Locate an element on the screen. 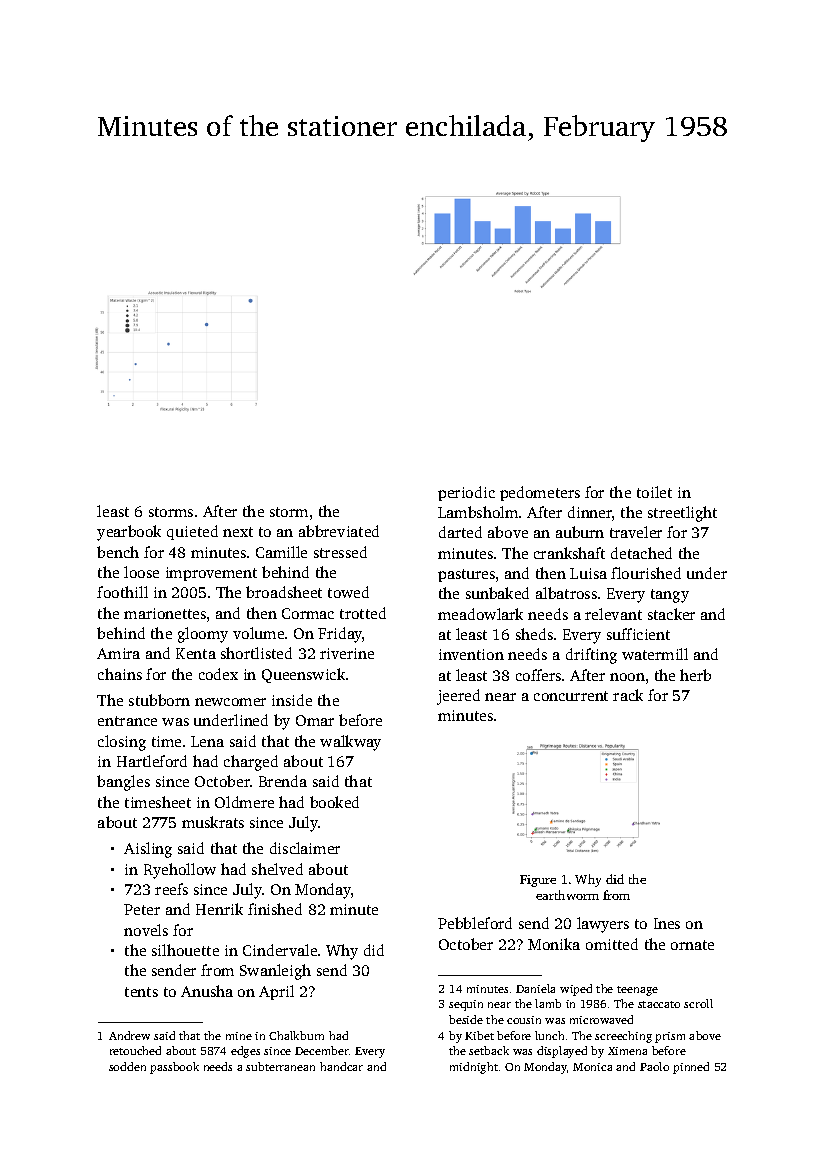  tents is located at coordinates (141, 992).
